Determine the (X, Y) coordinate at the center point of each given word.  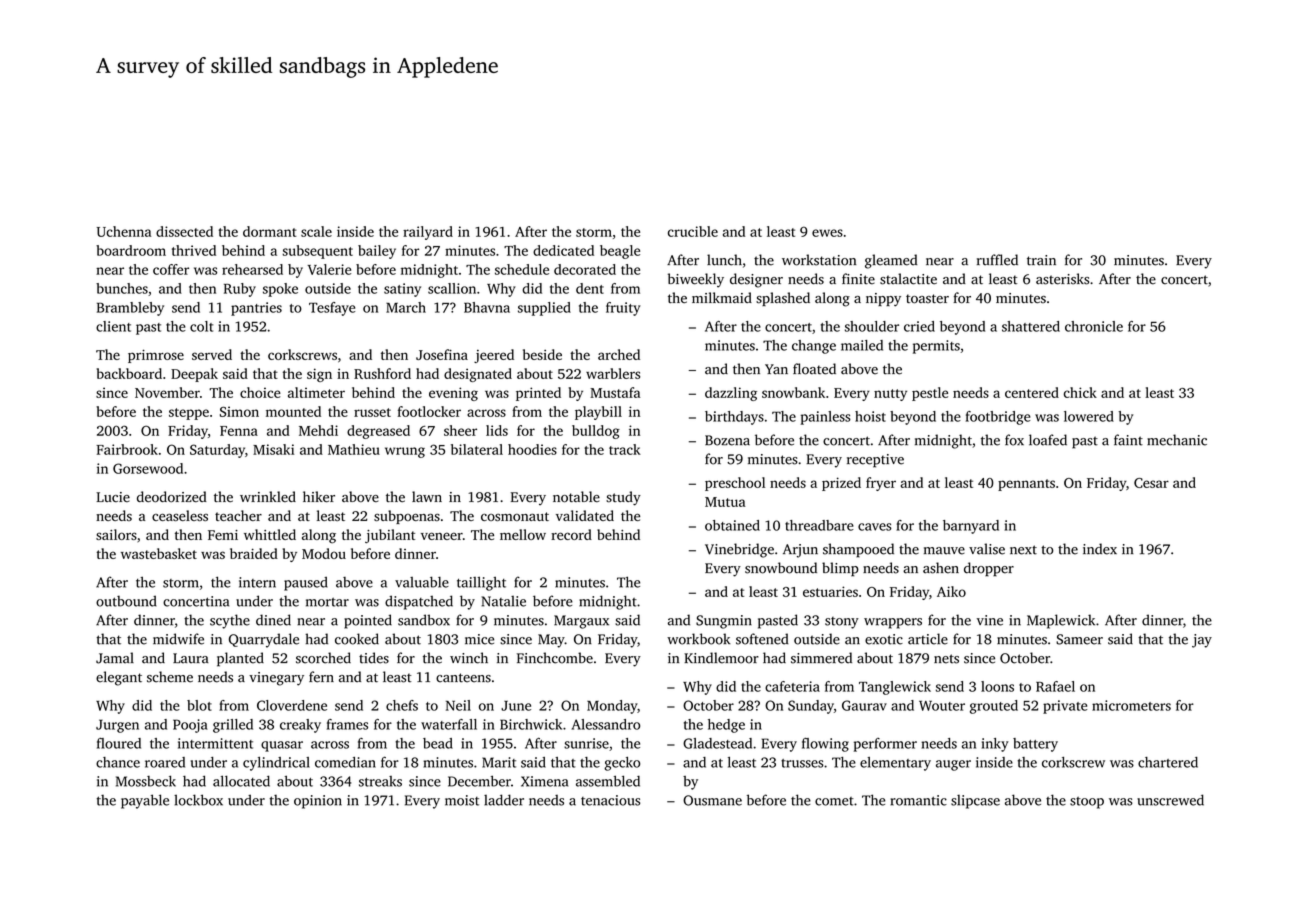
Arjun (800, 551)
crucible (693, 231)
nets (946, 659)
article (928, 639)
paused (306, 584)
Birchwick (531, 724)
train (1041, 260)
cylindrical (276, 764)
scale (316, 231)
